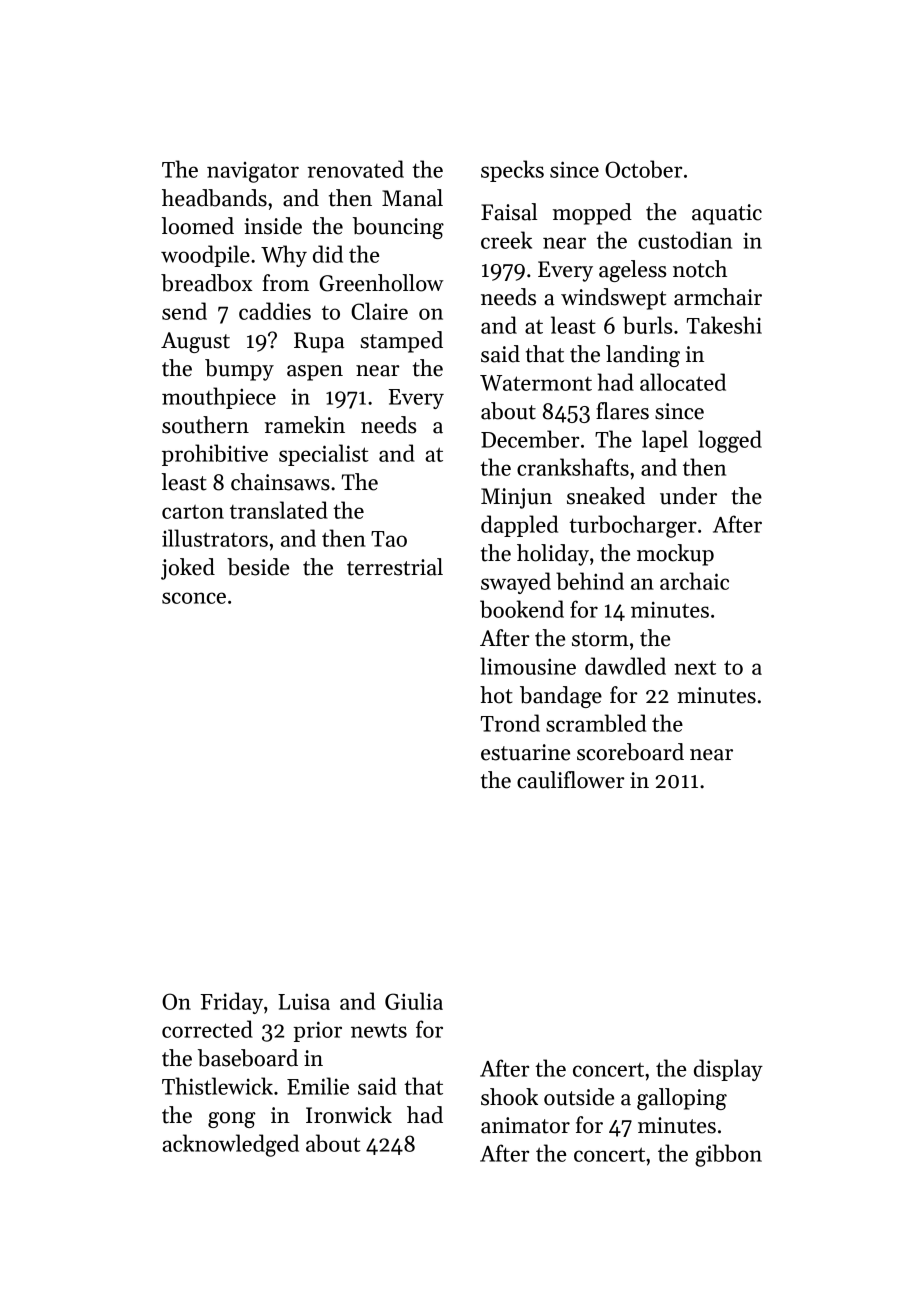 This page has height=1311, width=924. What do you see at coordinates (728, 1070) in the page?
I see `display` at bounding box center [728, 1070].
